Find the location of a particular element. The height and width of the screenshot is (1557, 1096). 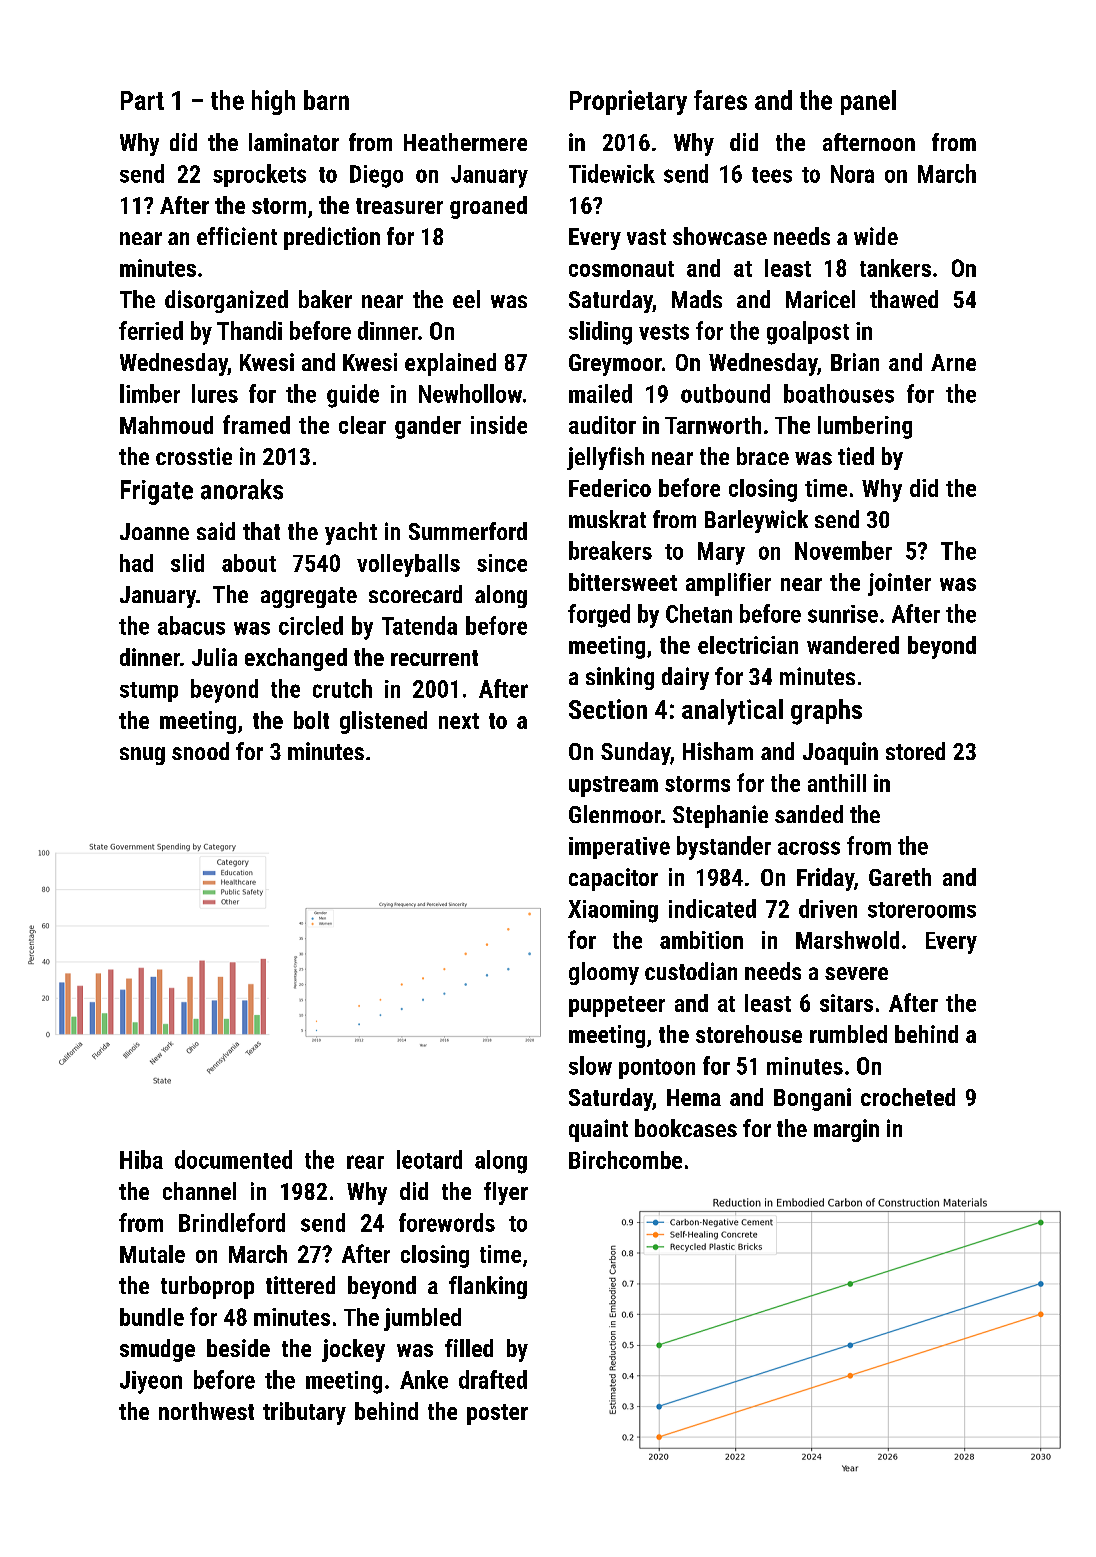

Proprietary is located at coordinates (628, 102).
